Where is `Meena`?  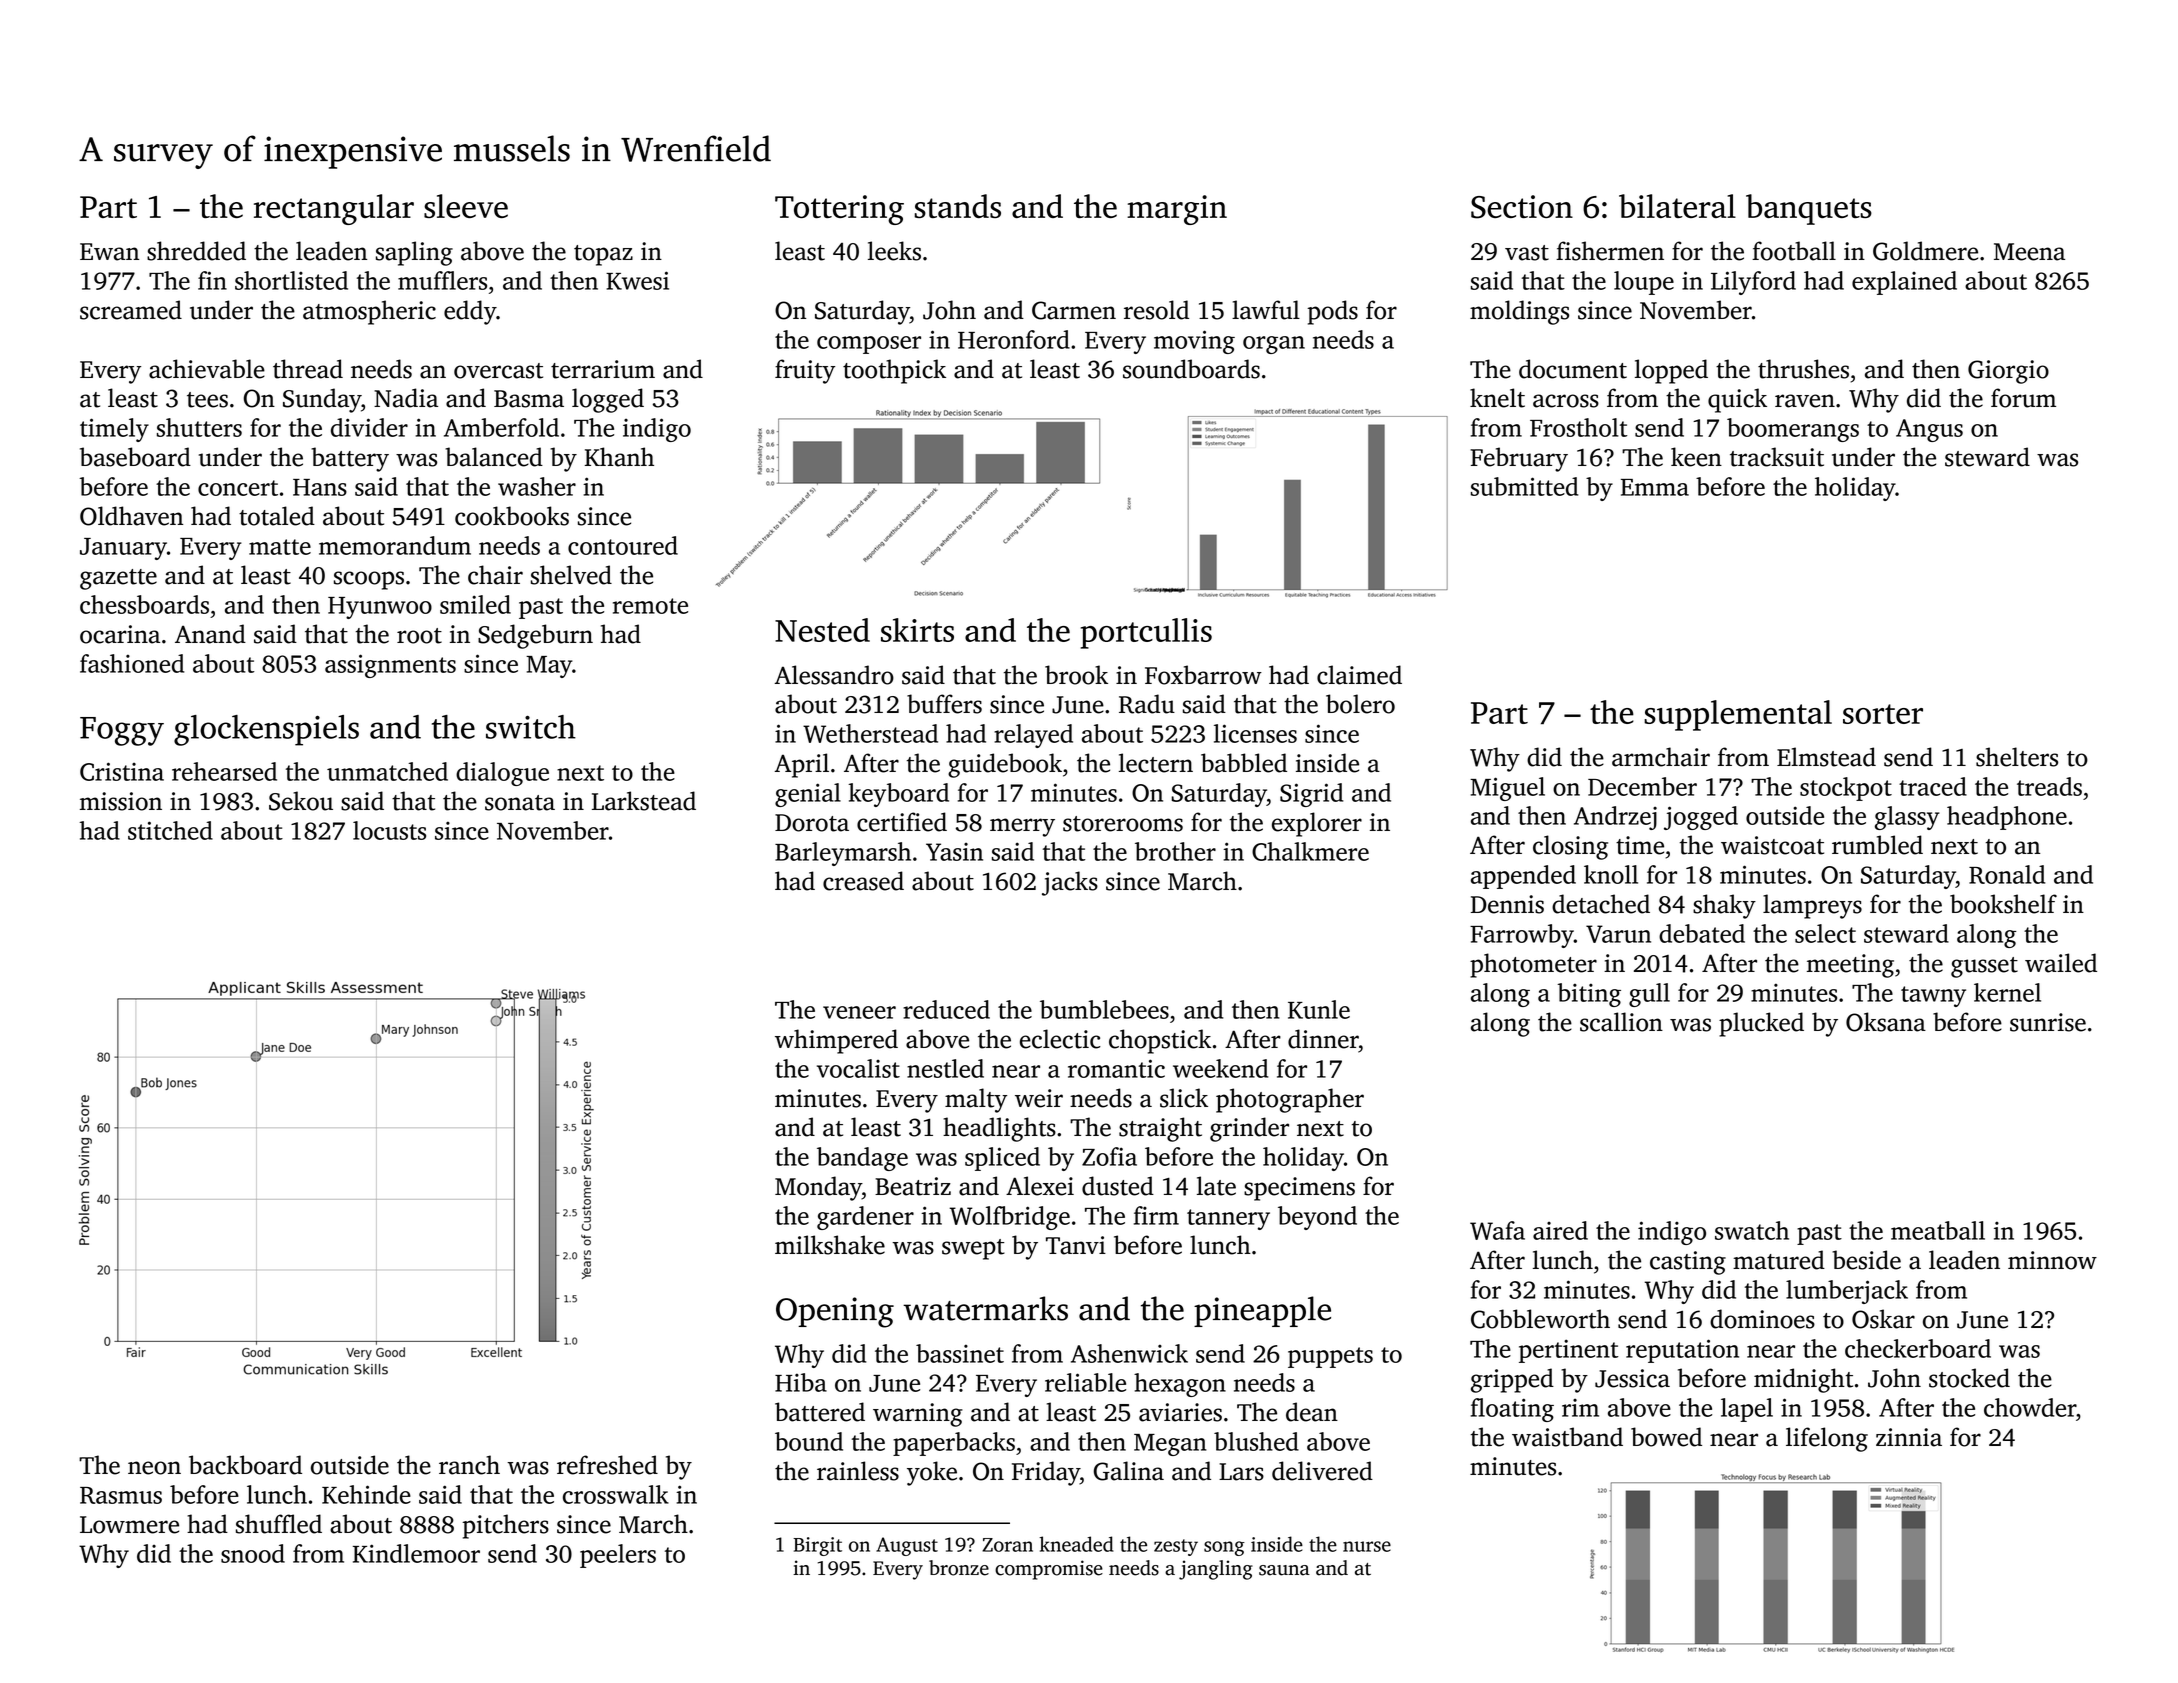 Meena is located at coordinates (2029, 252).
